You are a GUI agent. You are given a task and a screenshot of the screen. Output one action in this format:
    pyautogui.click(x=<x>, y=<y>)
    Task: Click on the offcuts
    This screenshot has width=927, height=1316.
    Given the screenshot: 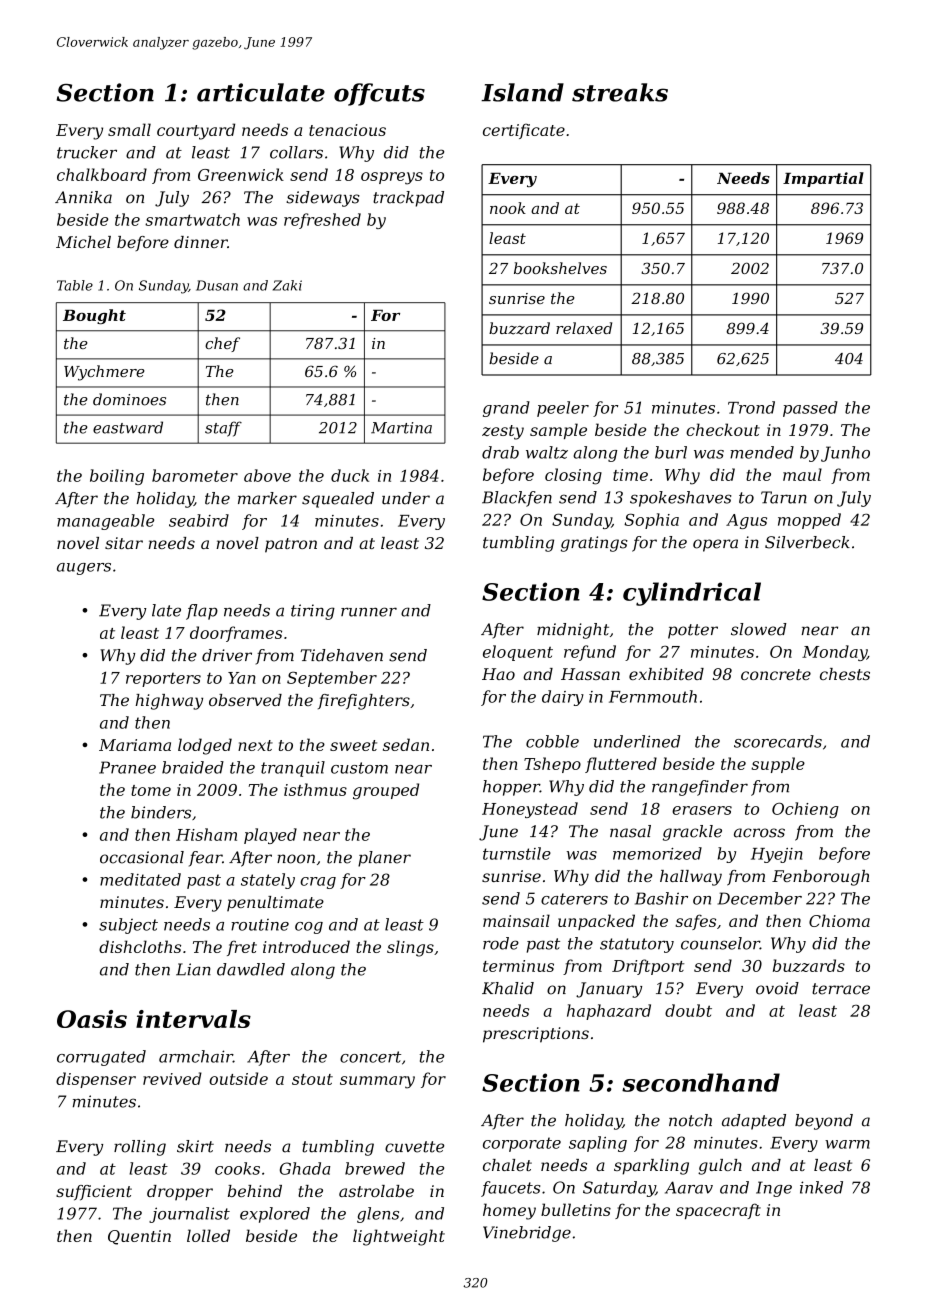 What is the action you would take?
    pyautogui.click(x=379, y=94)
